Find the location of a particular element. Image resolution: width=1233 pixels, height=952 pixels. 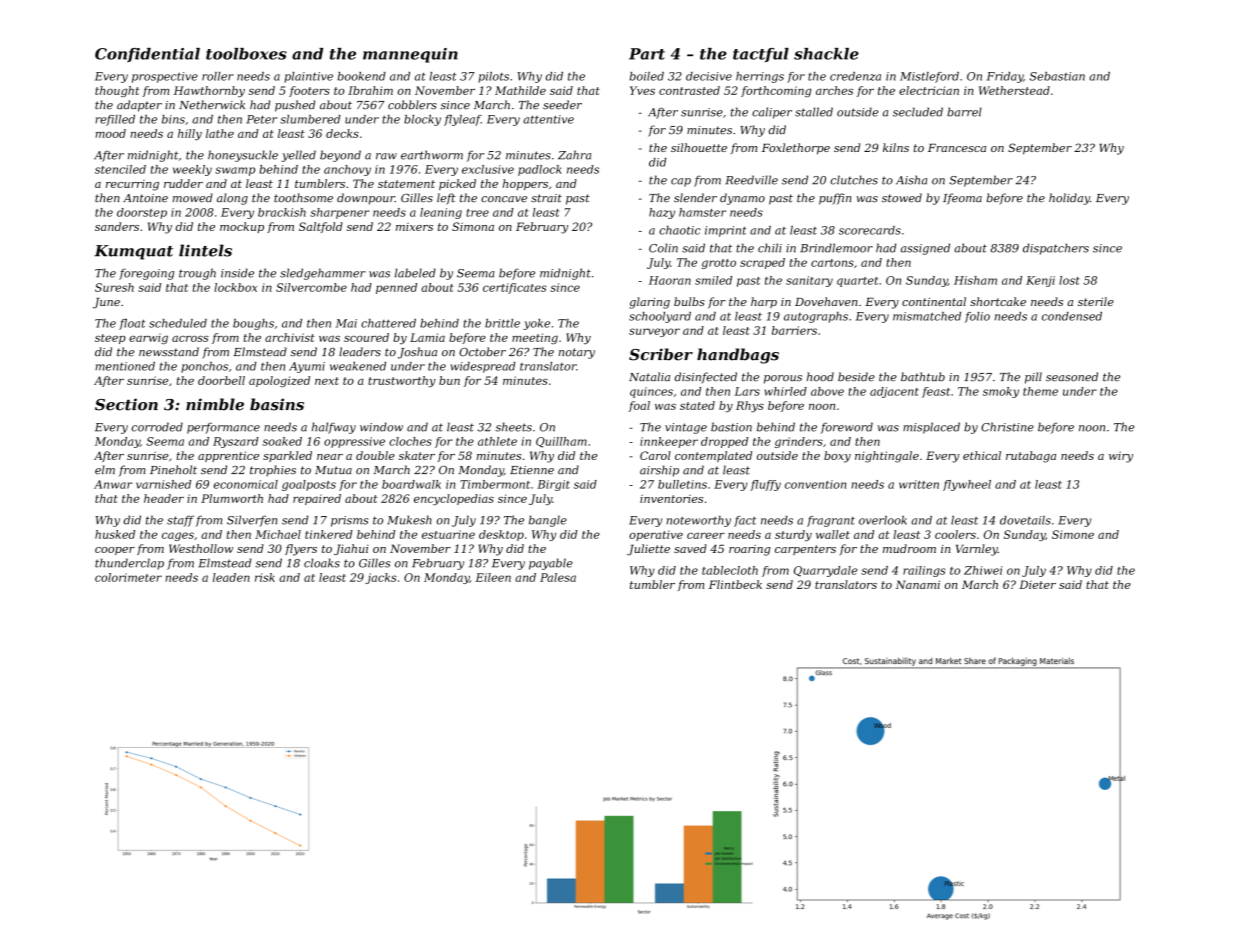

thought is located at coordinates (117, 91).
